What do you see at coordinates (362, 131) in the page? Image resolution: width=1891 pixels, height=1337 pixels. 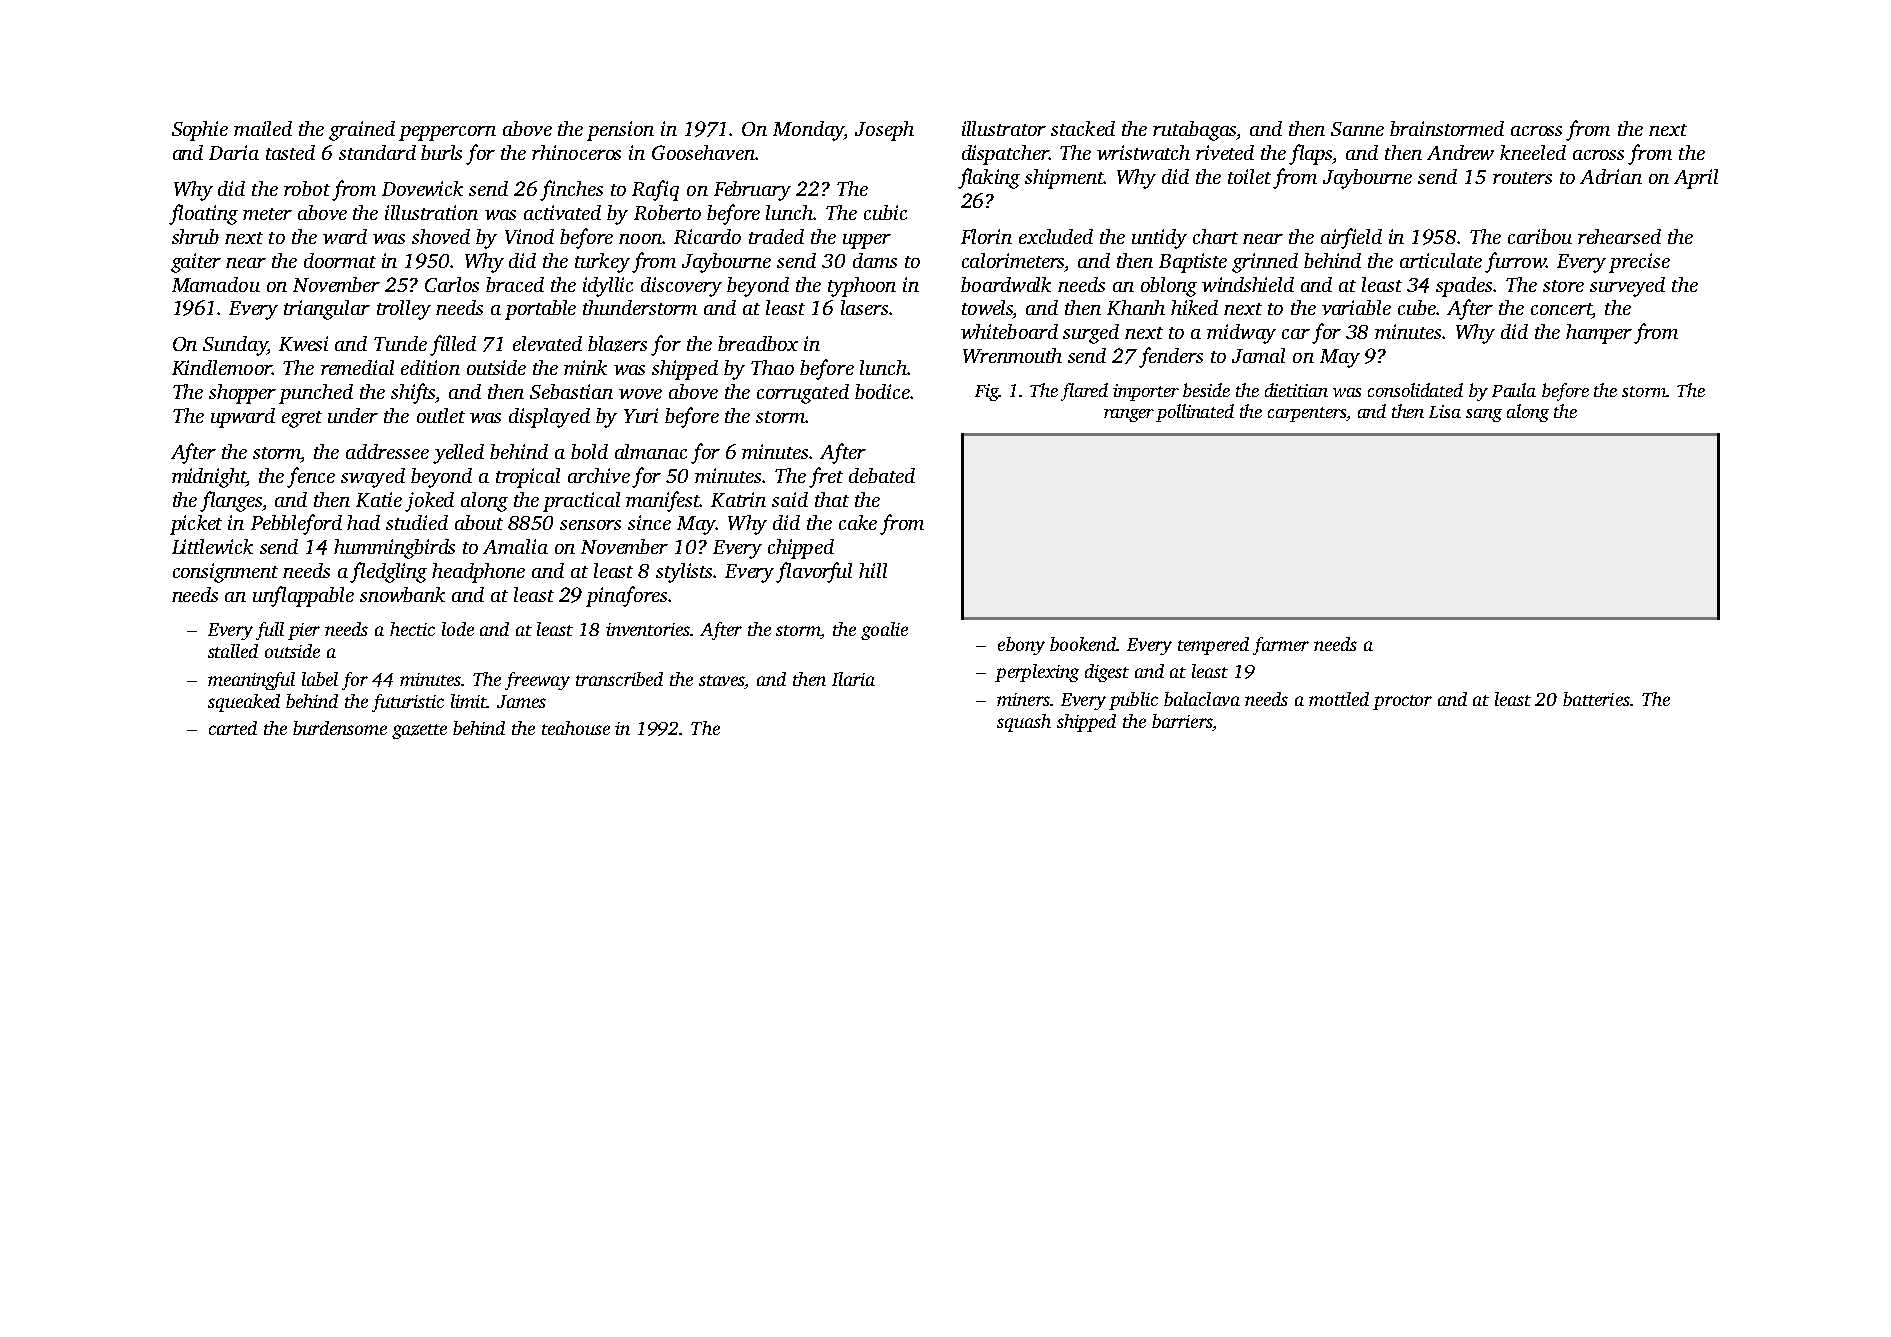 I see `grained` at bounding box center [362, 131].
